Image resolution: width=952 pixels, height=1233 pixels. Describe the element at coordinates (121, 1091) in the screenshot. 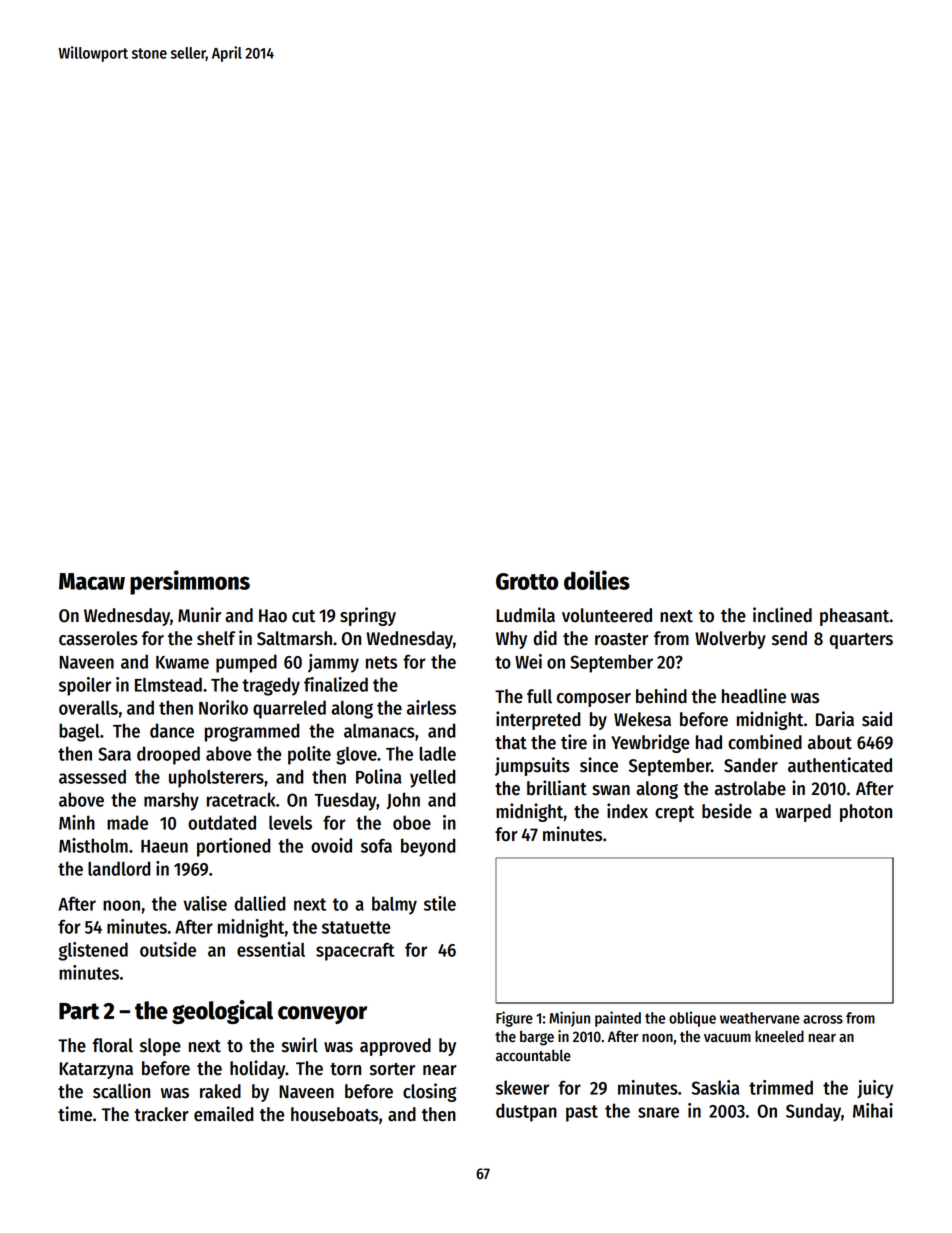

I see `scallion` at that location.
